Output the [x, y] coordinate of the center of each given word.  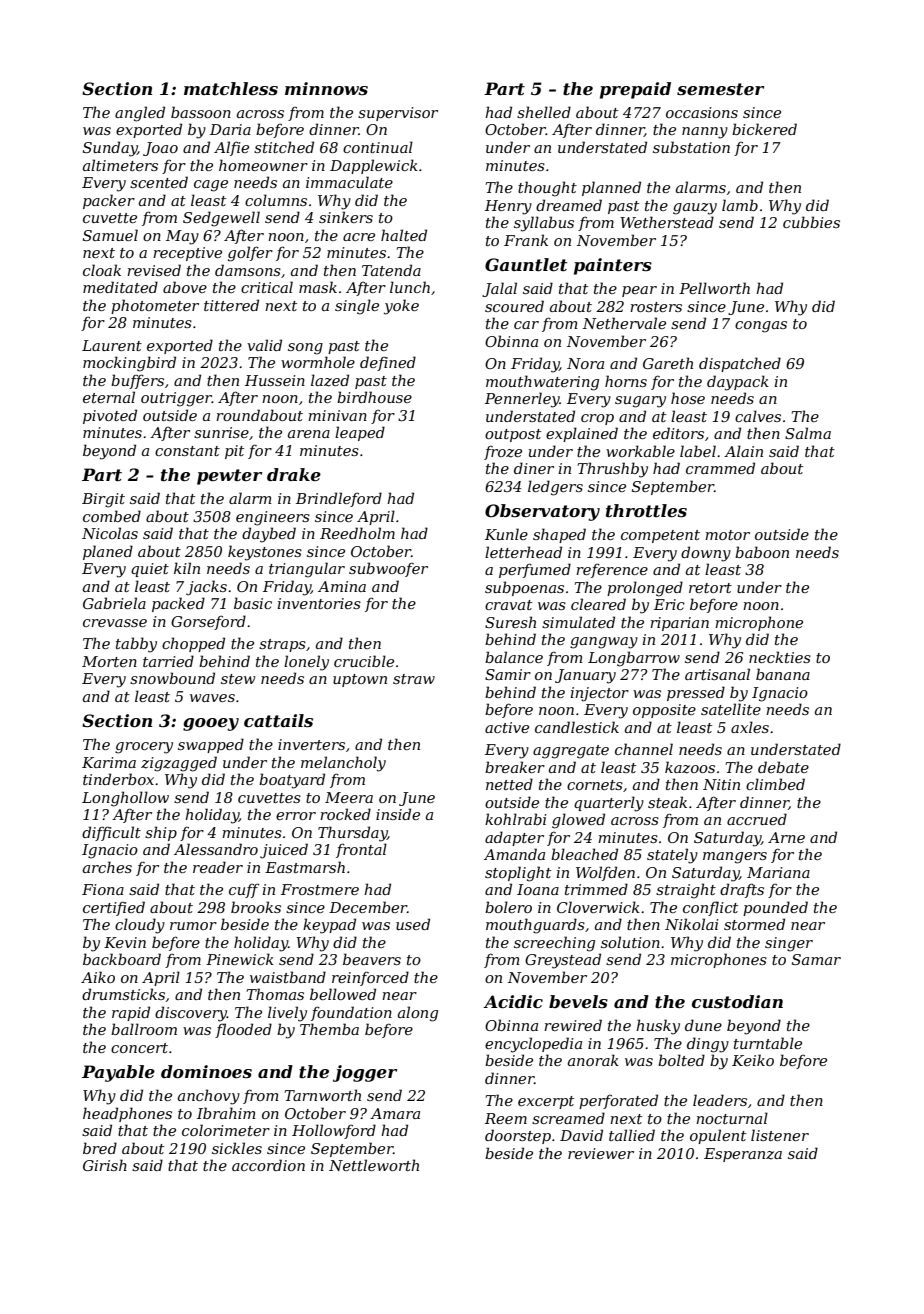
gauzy [695, 209]
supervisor [398, 114]
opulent [718, 1136]
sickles [237, 1148]
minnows [326, 88]
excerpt [546, 1102]
